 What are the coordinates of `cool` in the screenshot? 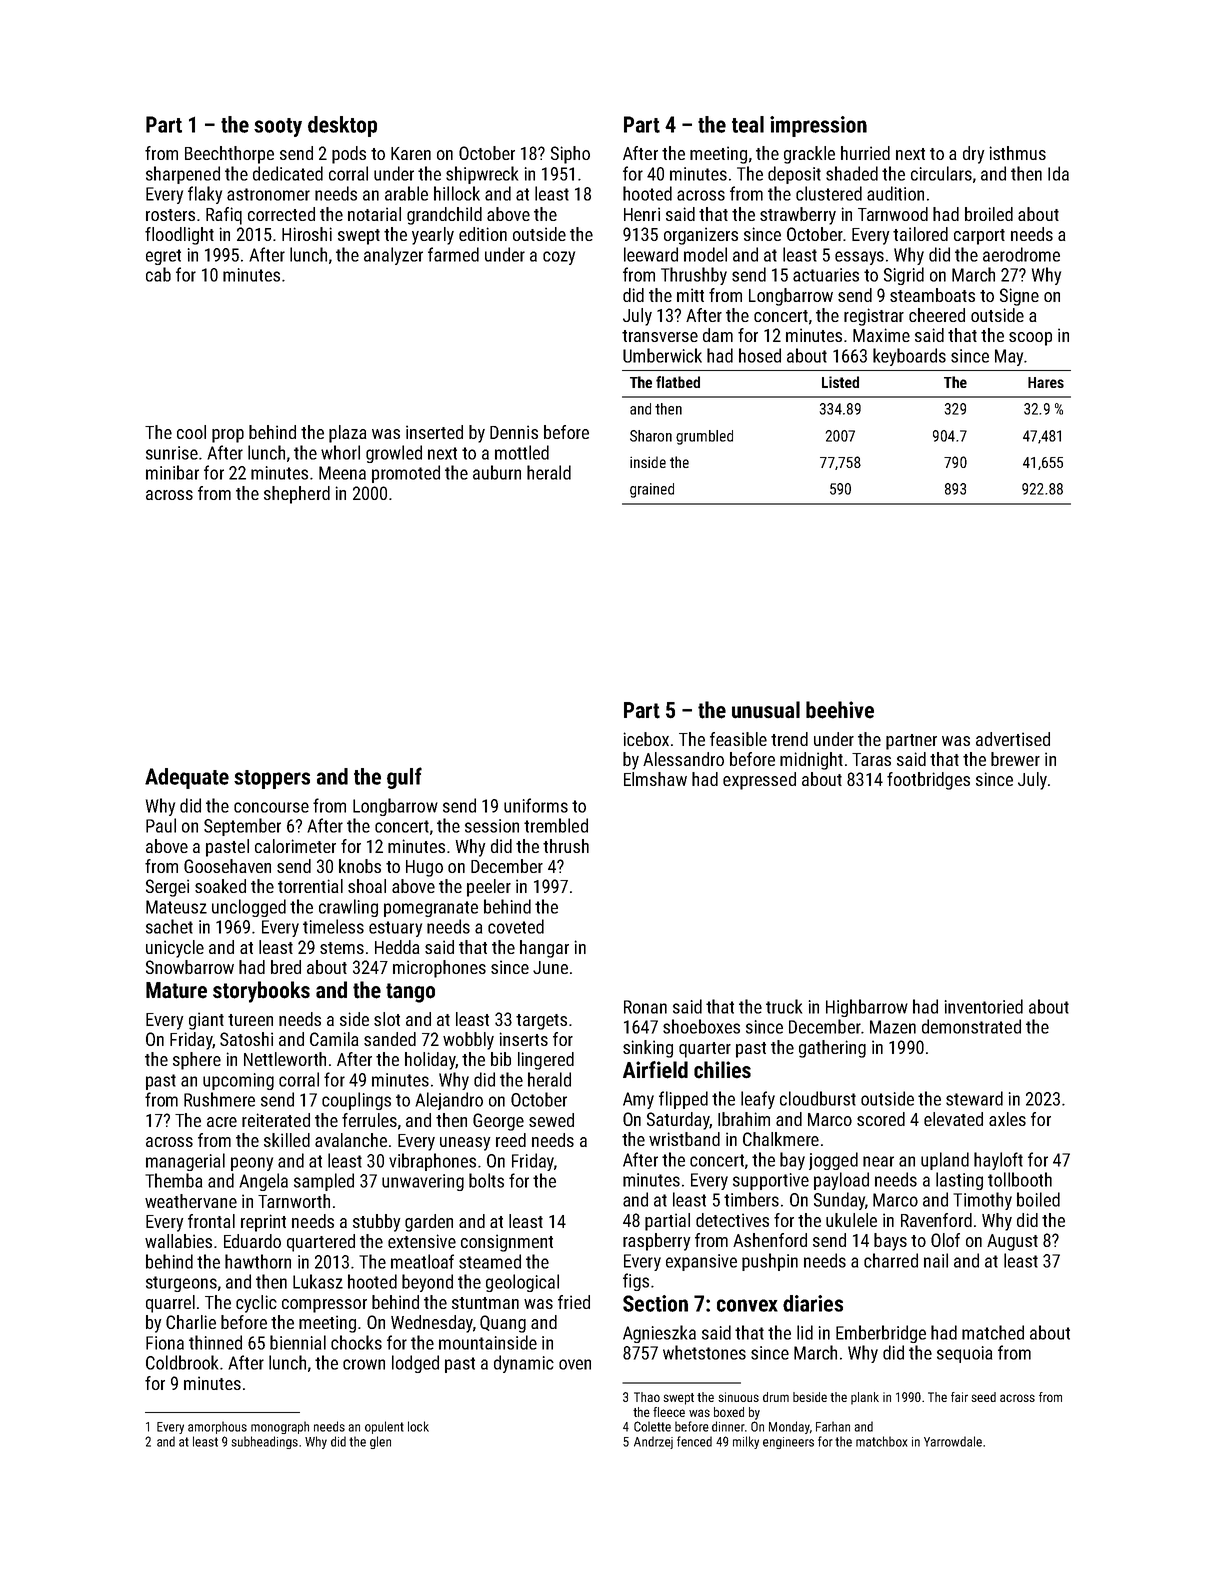 It's located at (191, 432).
